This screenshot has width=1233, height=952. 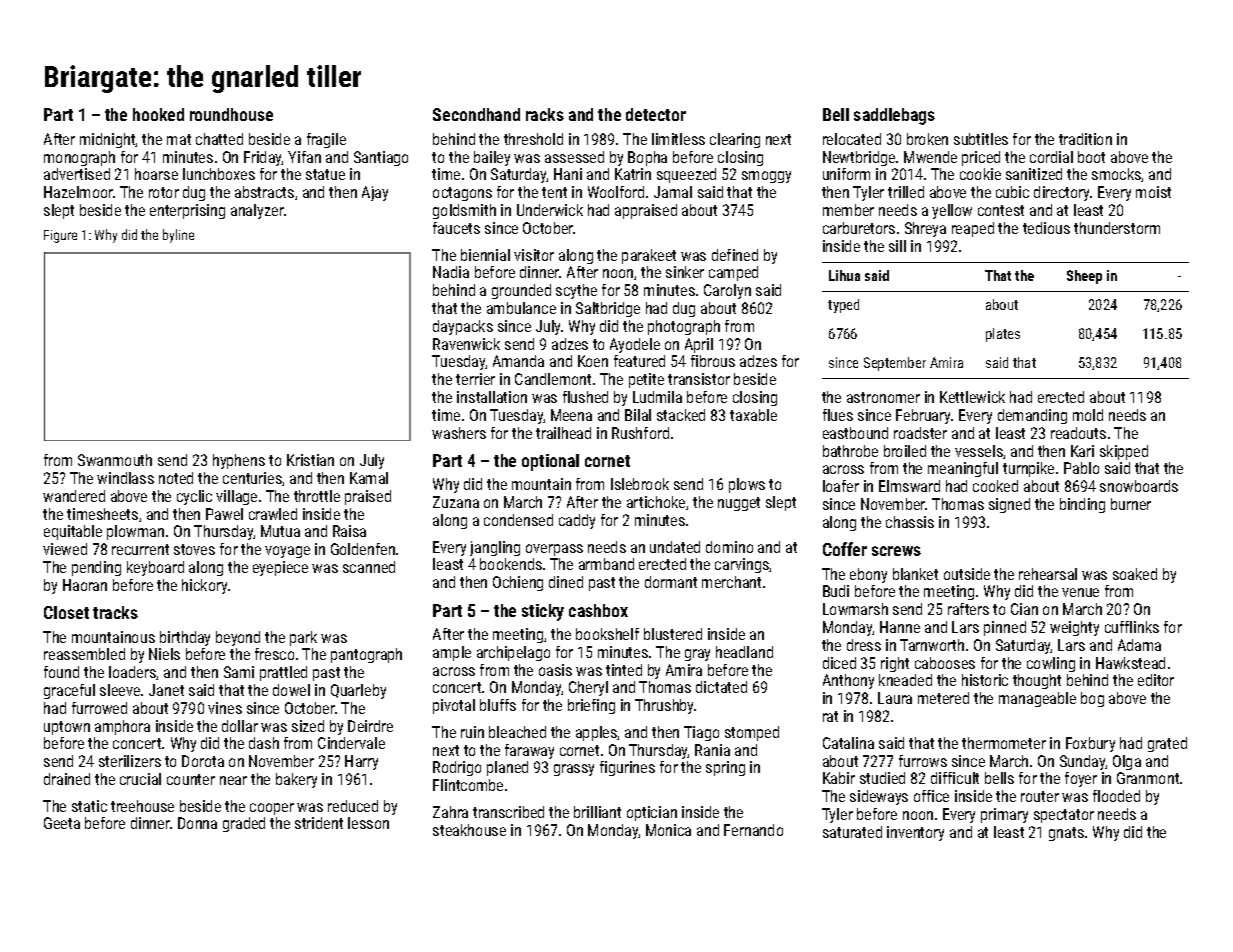 I want to click on Monica, so click(x=668, y=830).
